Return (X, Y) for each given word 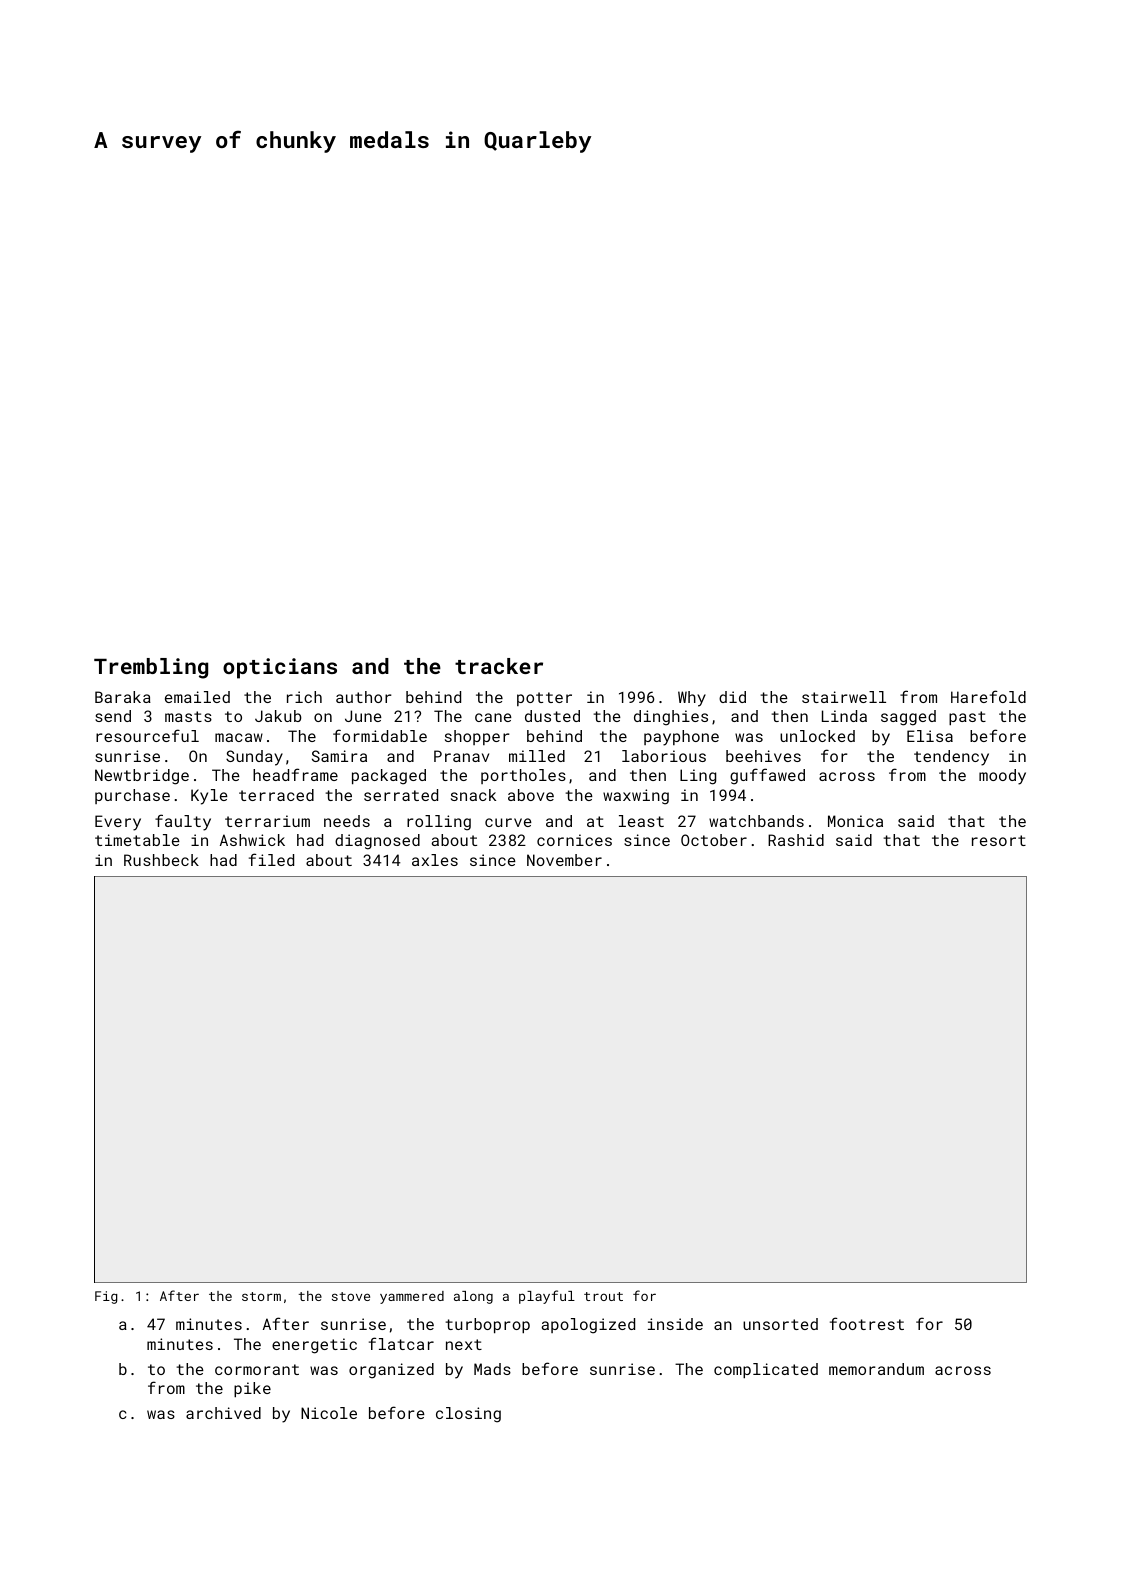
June (363, 716)
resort (999, 840)
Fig (106, 1297)
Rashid (796, 840)
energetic (314, 1346)
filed (271, 859)
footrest (867, 1323)
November (564, 860)
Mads (492, 1369)
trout (603, 1296)
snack (473, 795)
